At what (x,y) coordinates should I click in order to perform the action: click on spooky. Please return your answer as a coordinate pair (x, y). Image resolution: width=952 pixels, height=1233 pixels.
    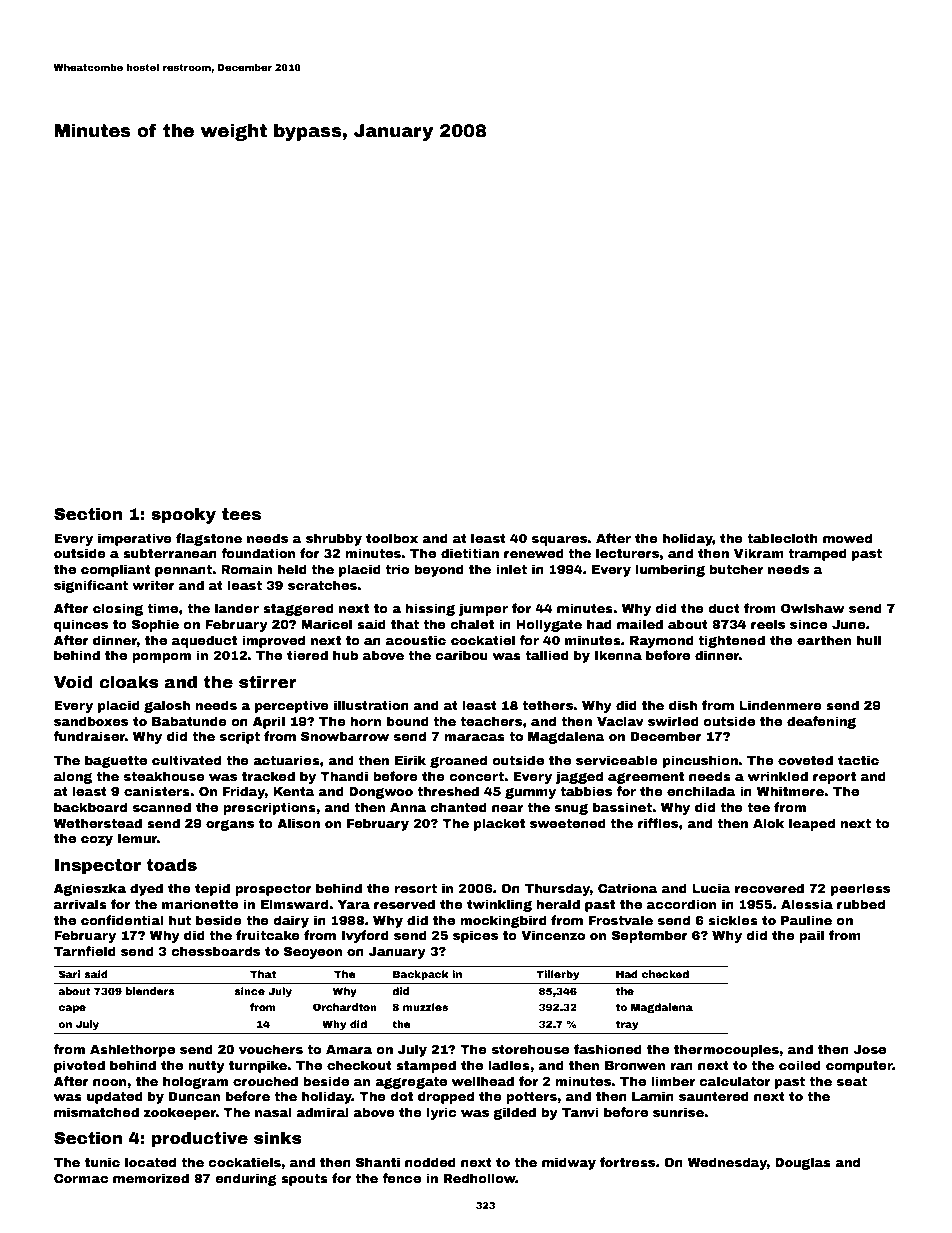
    Looking at the image, I should click on (183, 515).
